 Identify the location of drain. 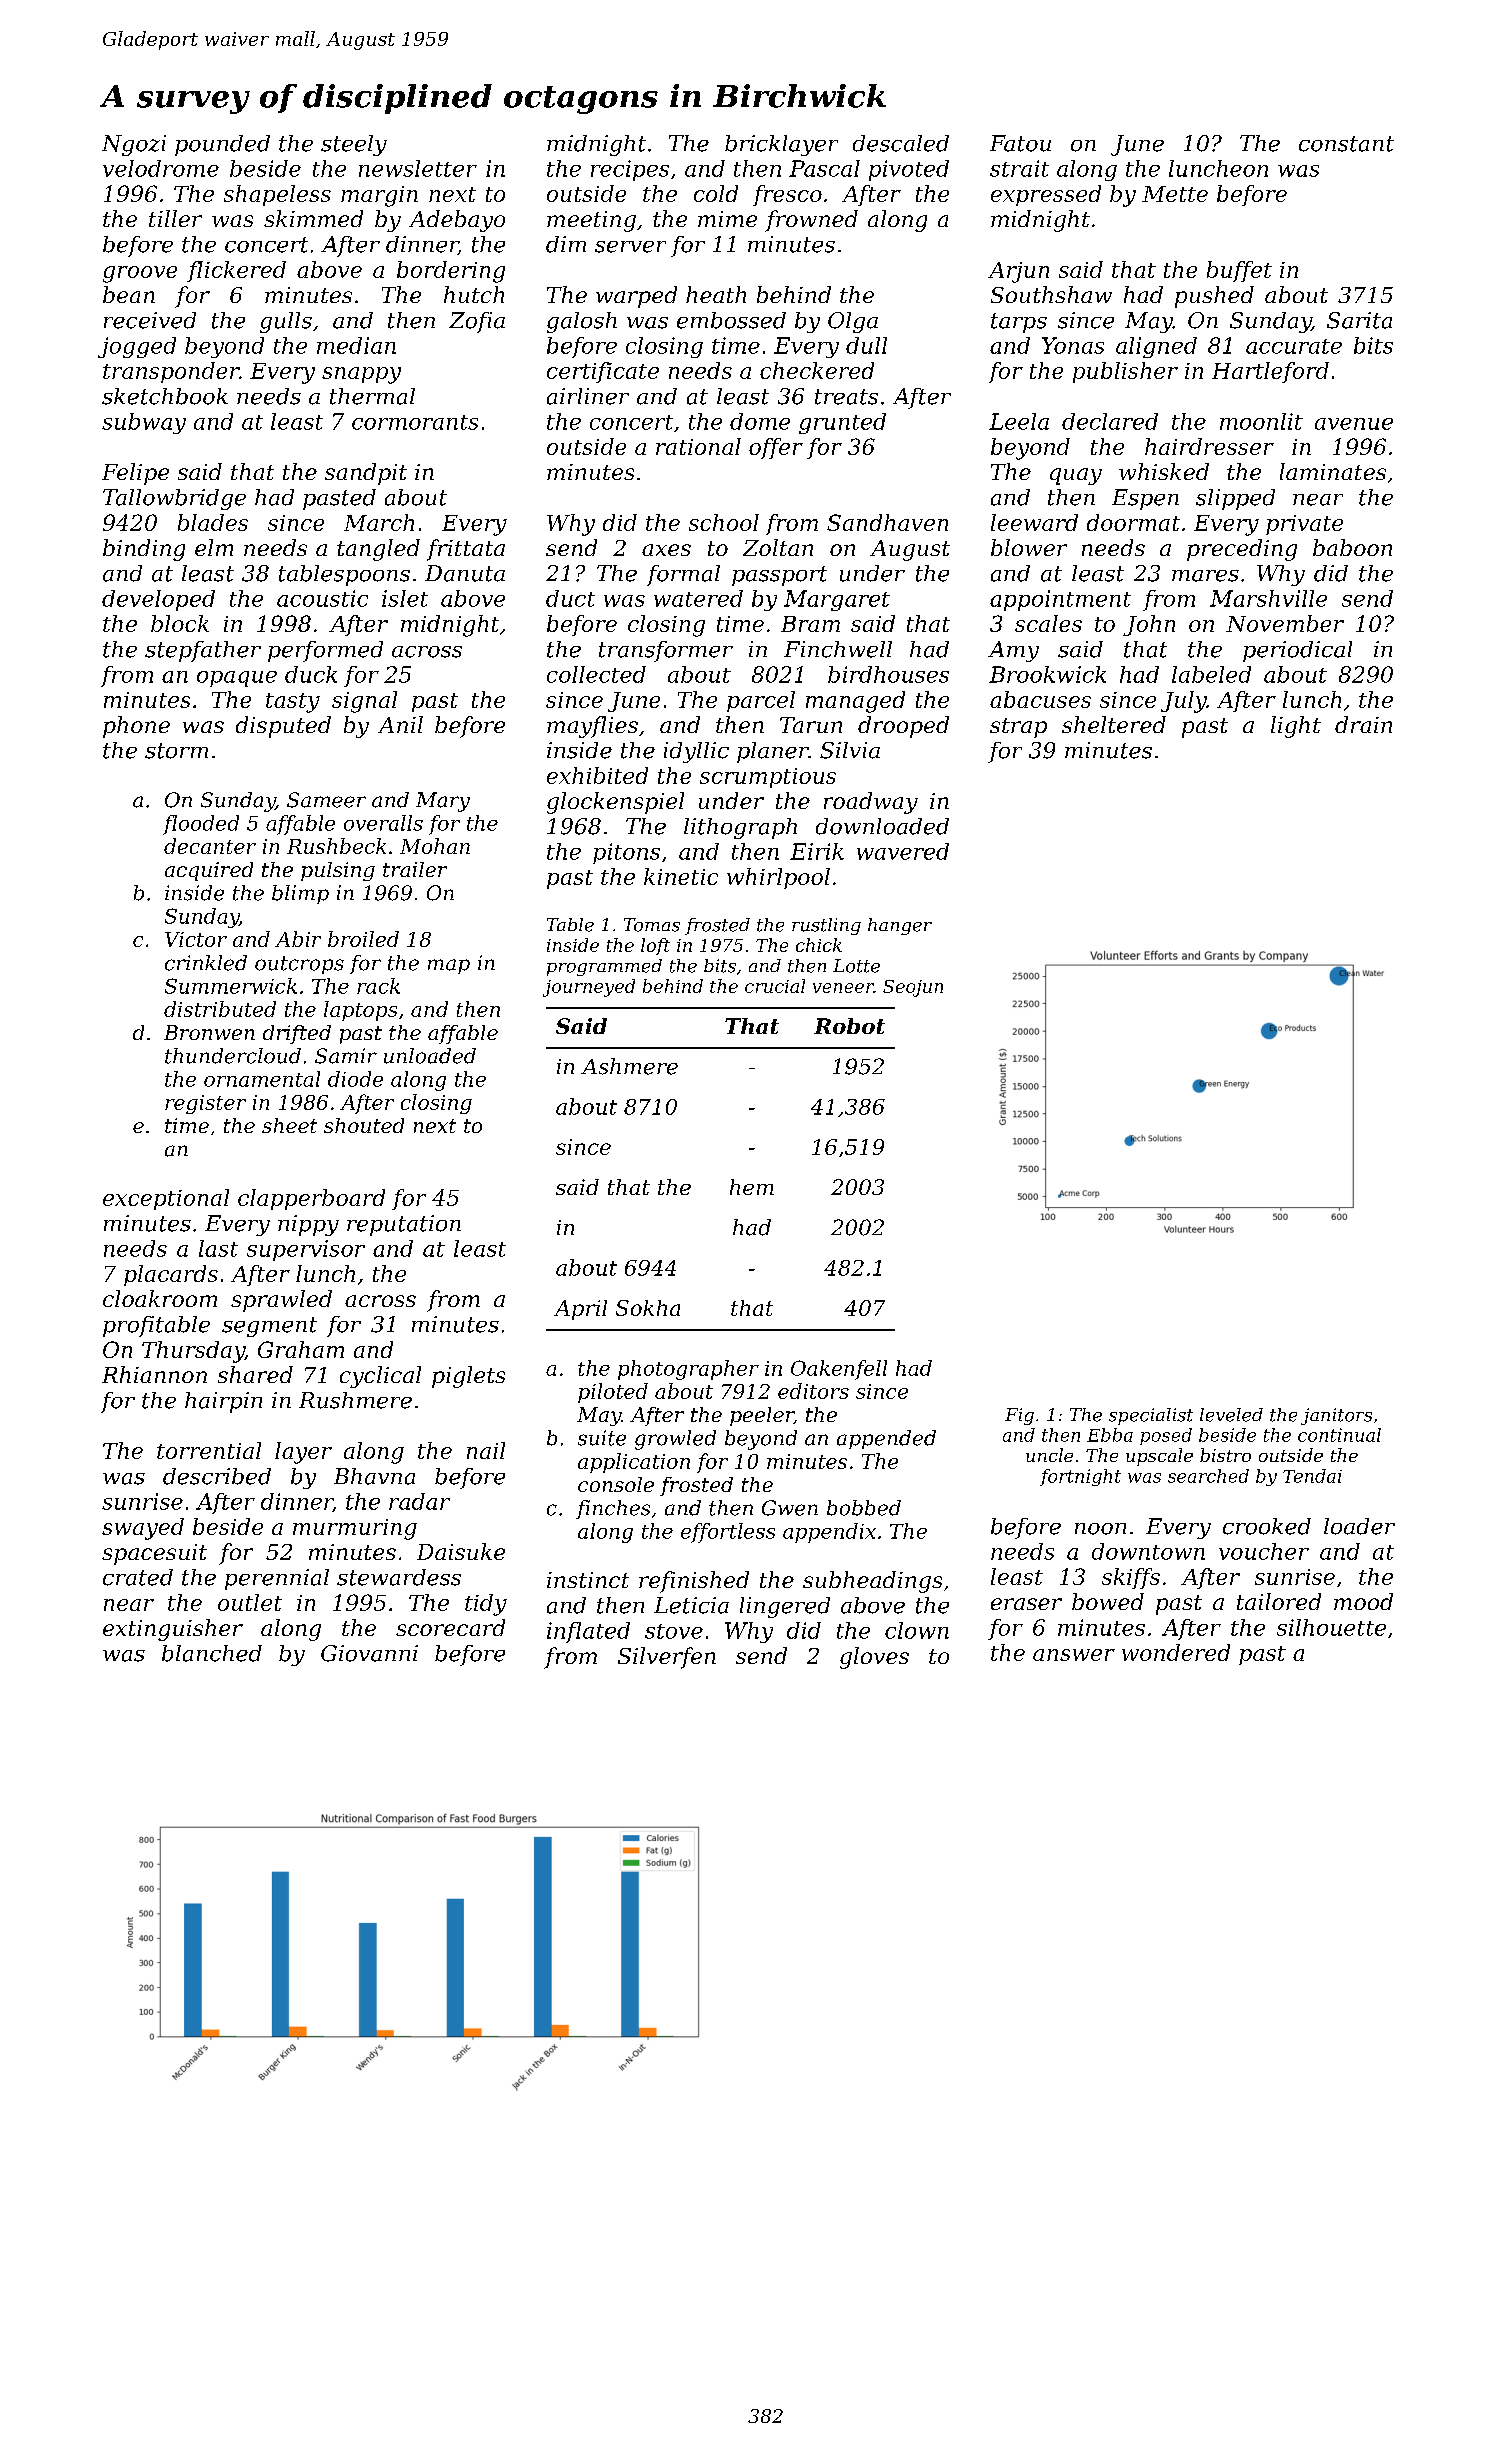
(1363, 724).
